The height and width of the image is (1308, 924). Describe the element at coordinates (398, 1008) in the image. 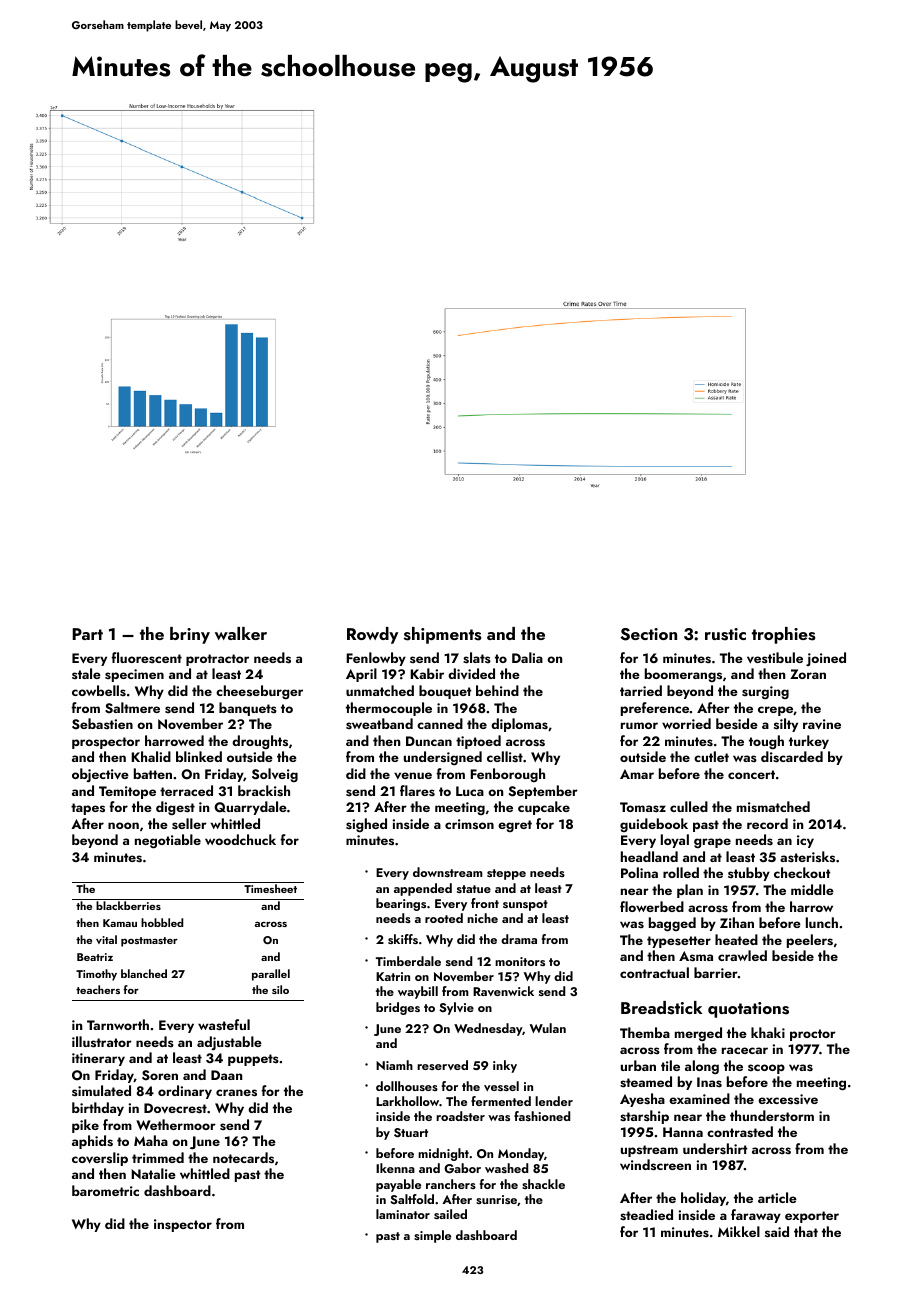

I see `bridges` at that location.
